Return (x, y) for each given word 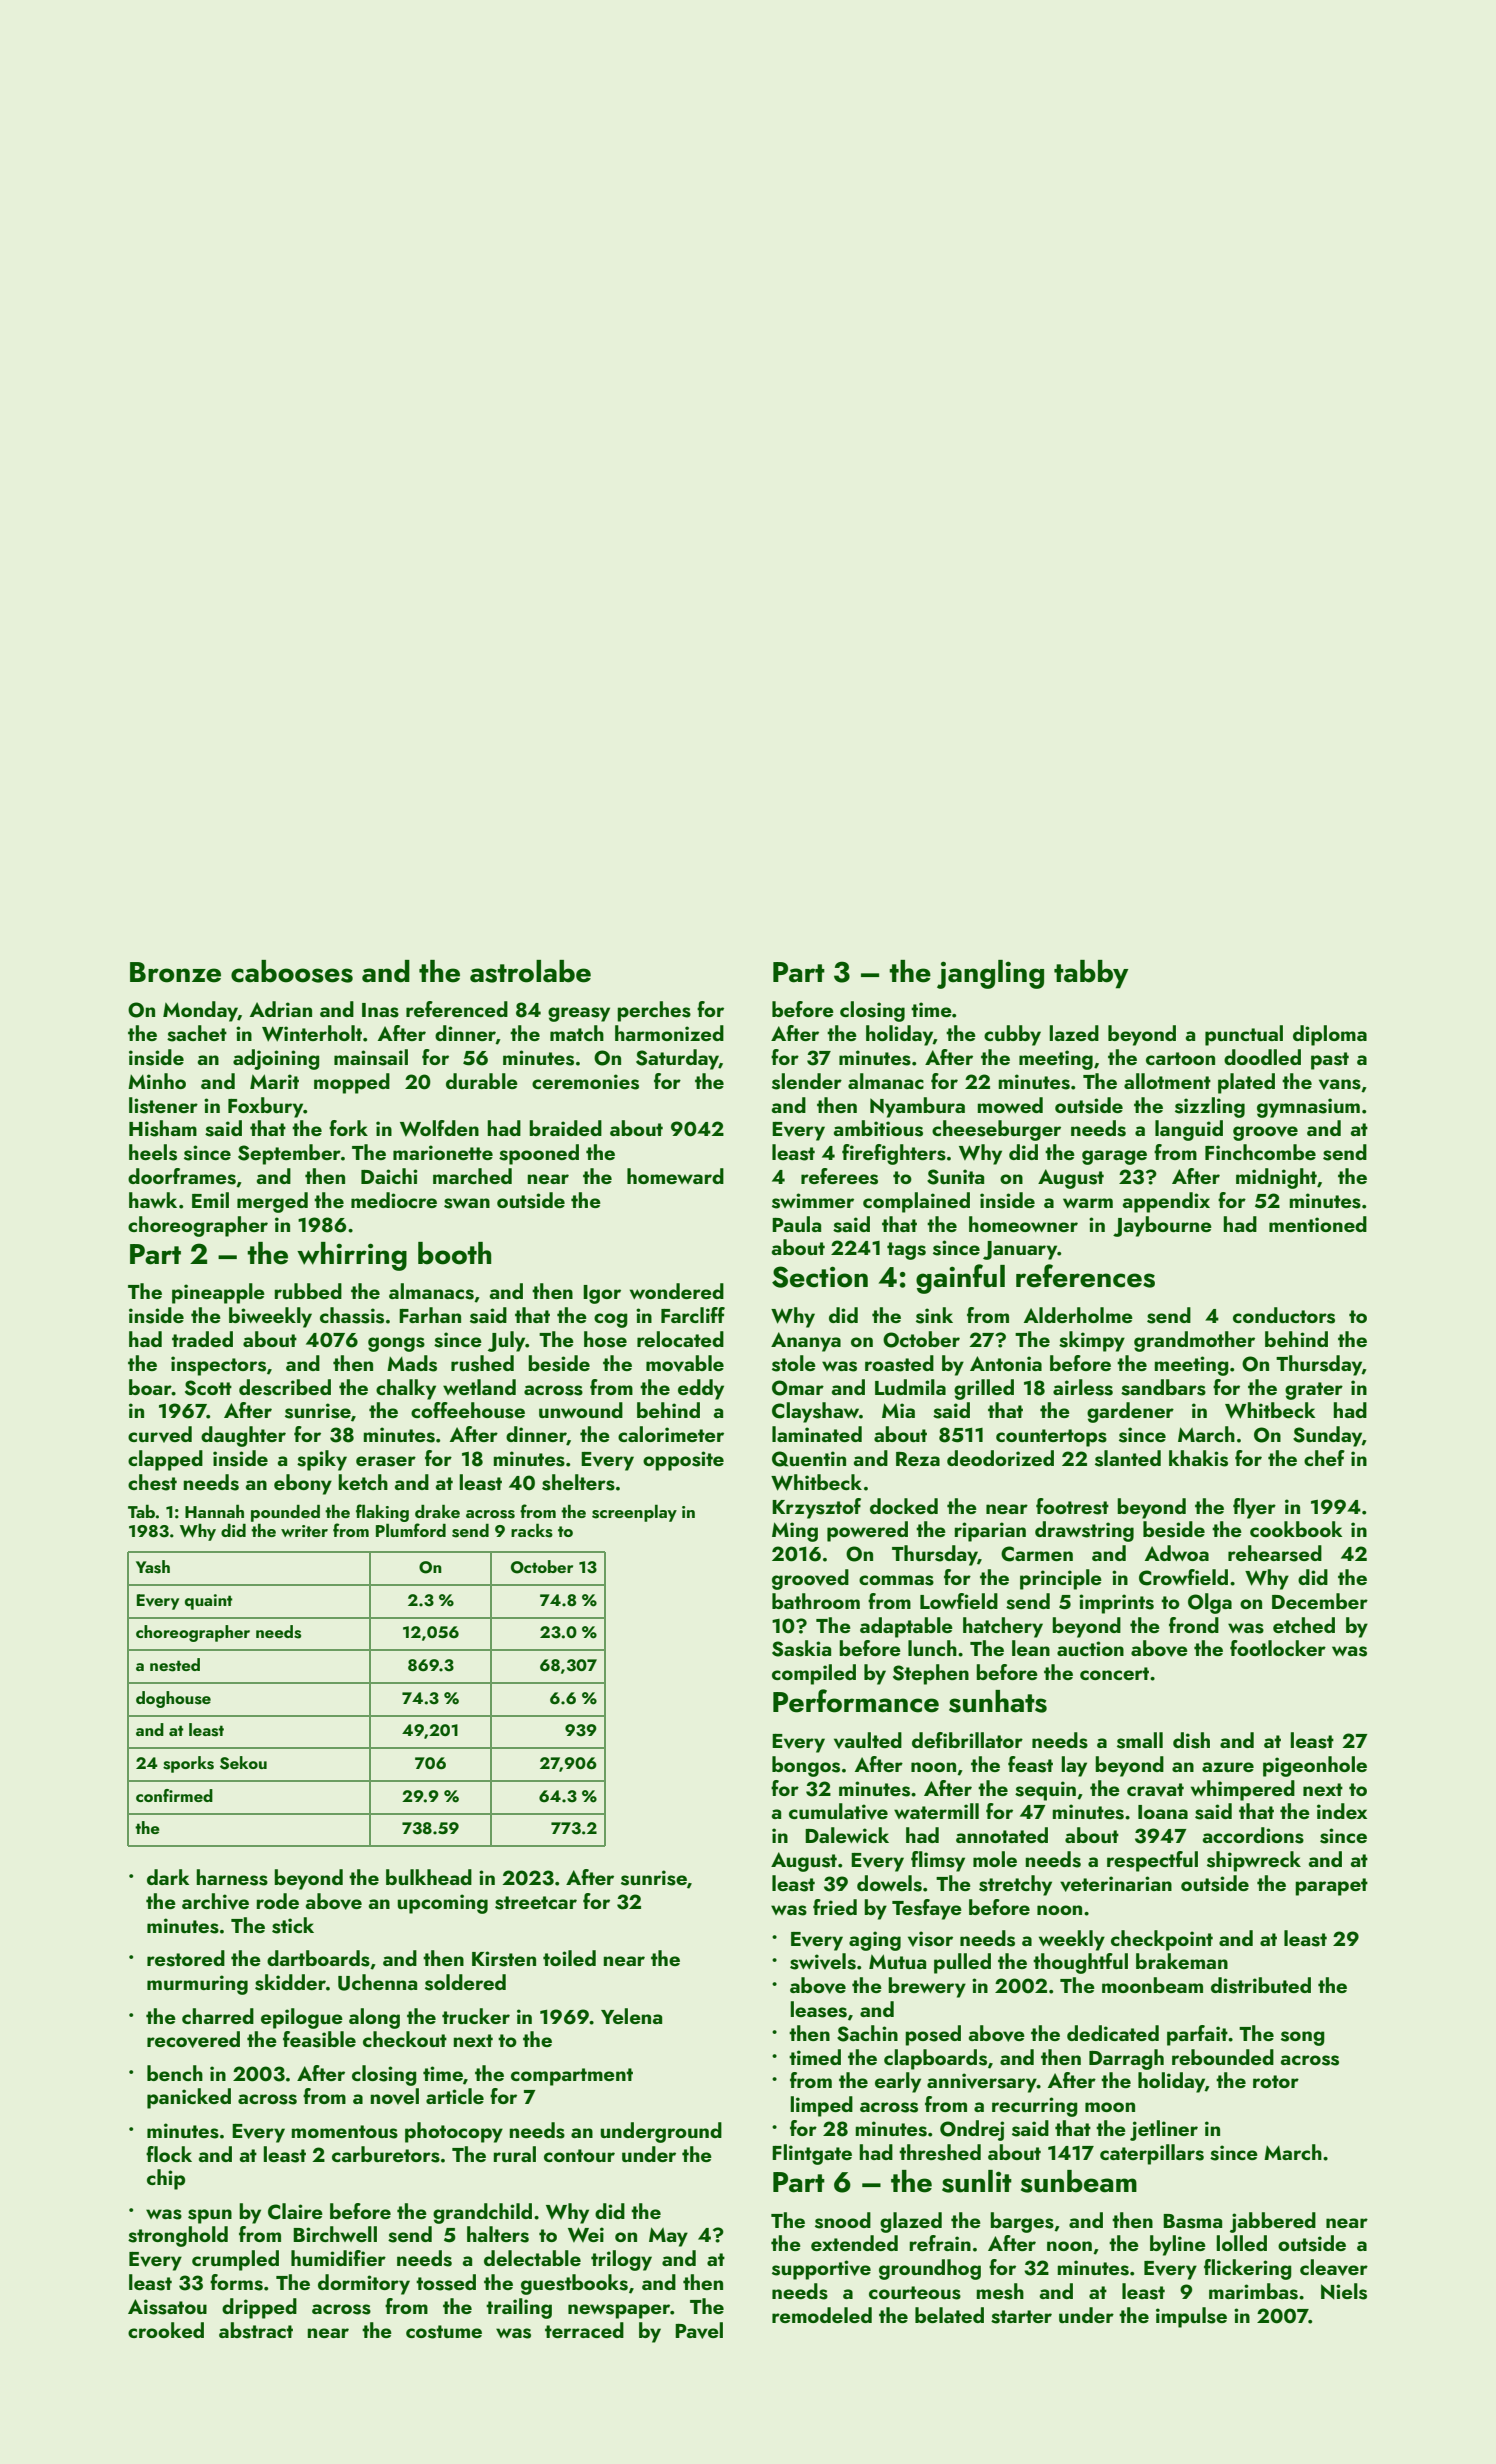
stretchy (1015, 1885)
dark (168, 1877)
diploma (1330, 1035)
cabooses (292, 971)
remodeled (822, 2315)
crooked (166, 2330)
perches (654, 1011)
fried (835, 1907)
